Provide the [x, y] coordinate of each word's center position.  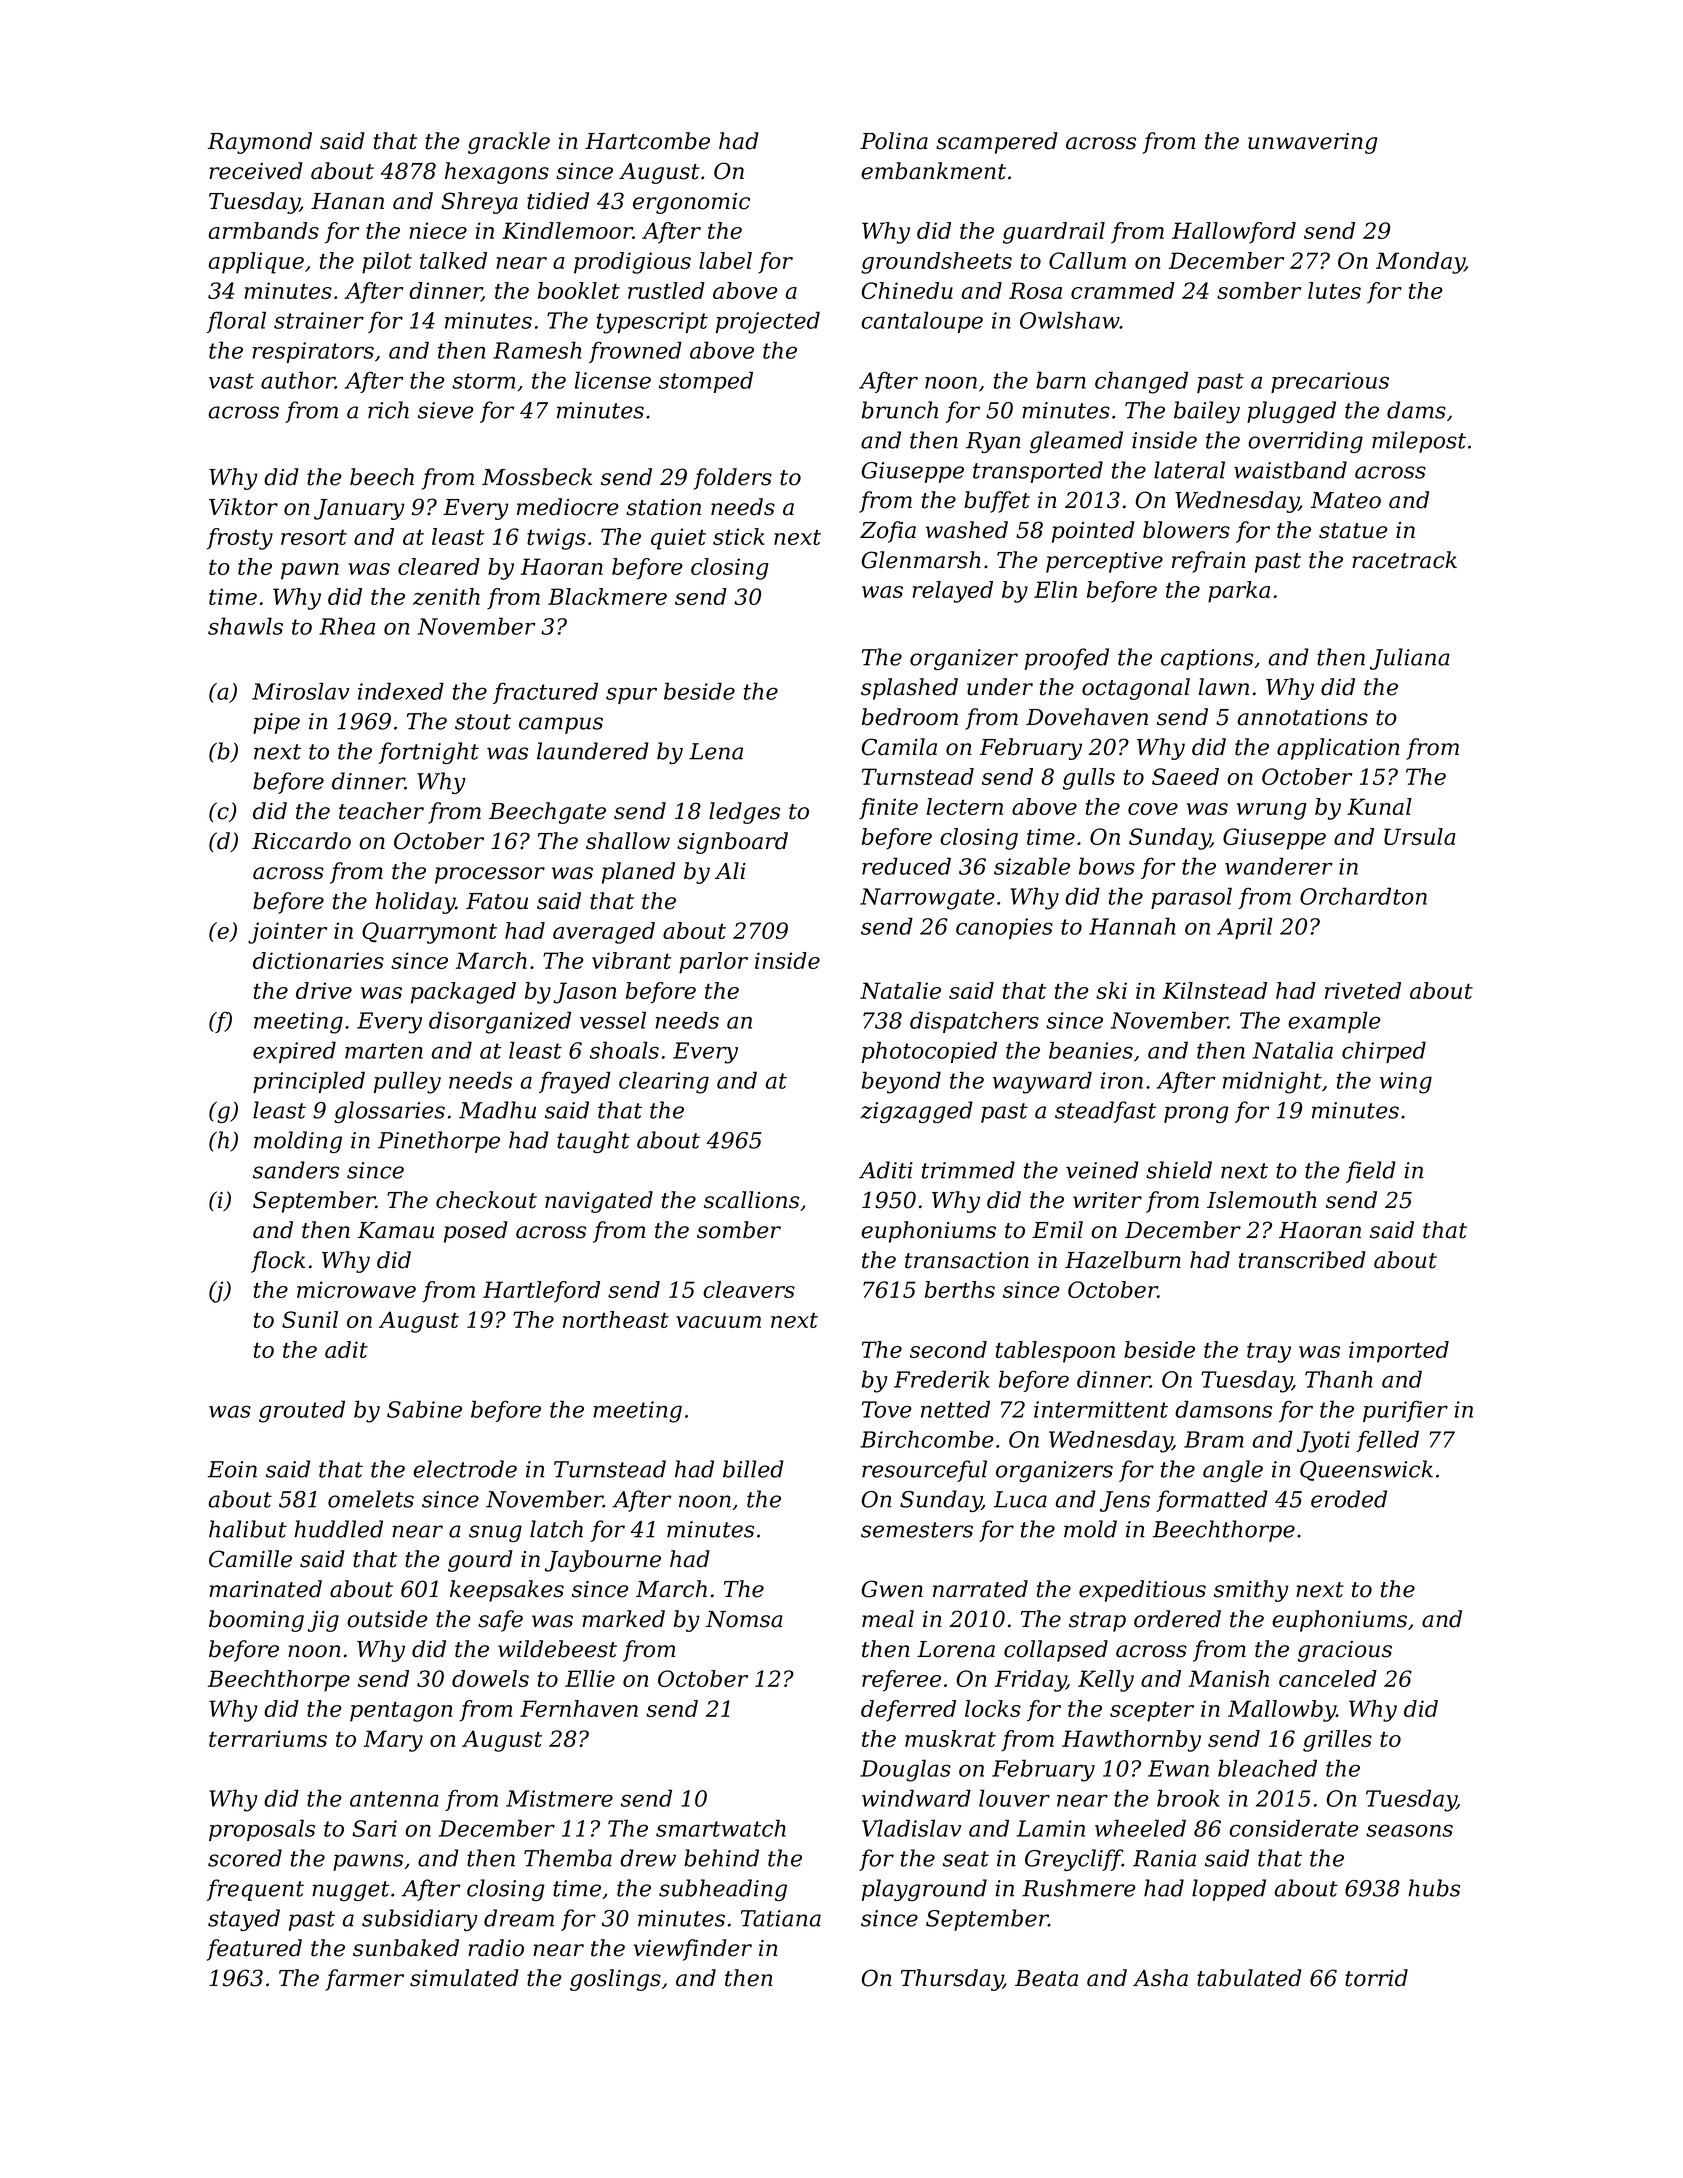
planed [638, 873]
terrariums [268, 1738]
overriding [1305, 442]
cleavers [749, 1289]
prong [1196, 1114]
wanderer [1279, 866]
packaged [463, 993]
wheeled [1140, 1828]
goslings [615, 1980]
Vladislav [912, 1828]
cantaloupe [922, 322]
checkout [486, 1200]
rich [388, 410]
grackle [509, 143]
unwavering [1313, 143]
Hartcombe [647, 141]
